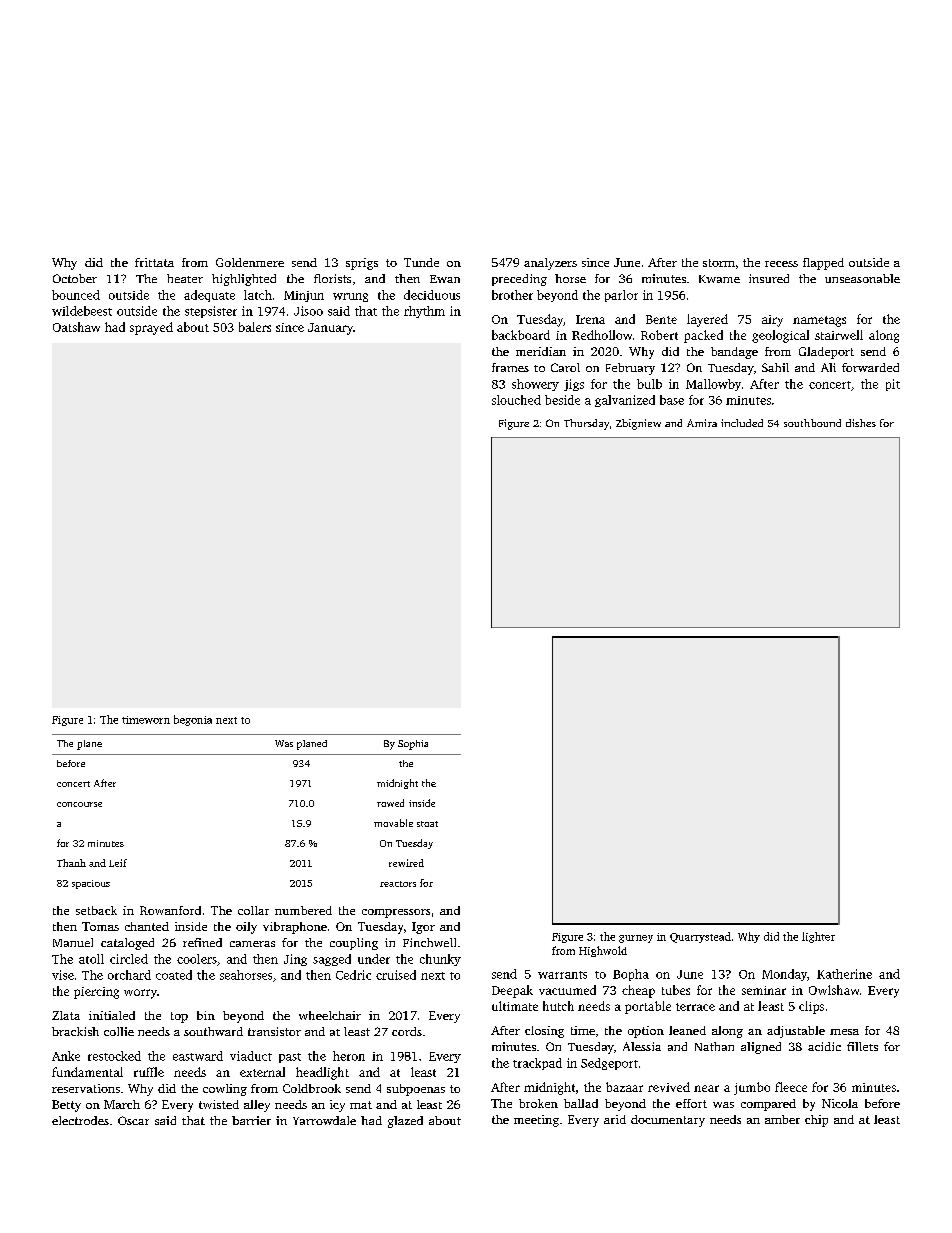 The width and height of the screenshot is (952, 1233). What do you see at coordinates (700, 937) in the screenshot?
I see `Quarrystead` at bounding box center [700, 937].
